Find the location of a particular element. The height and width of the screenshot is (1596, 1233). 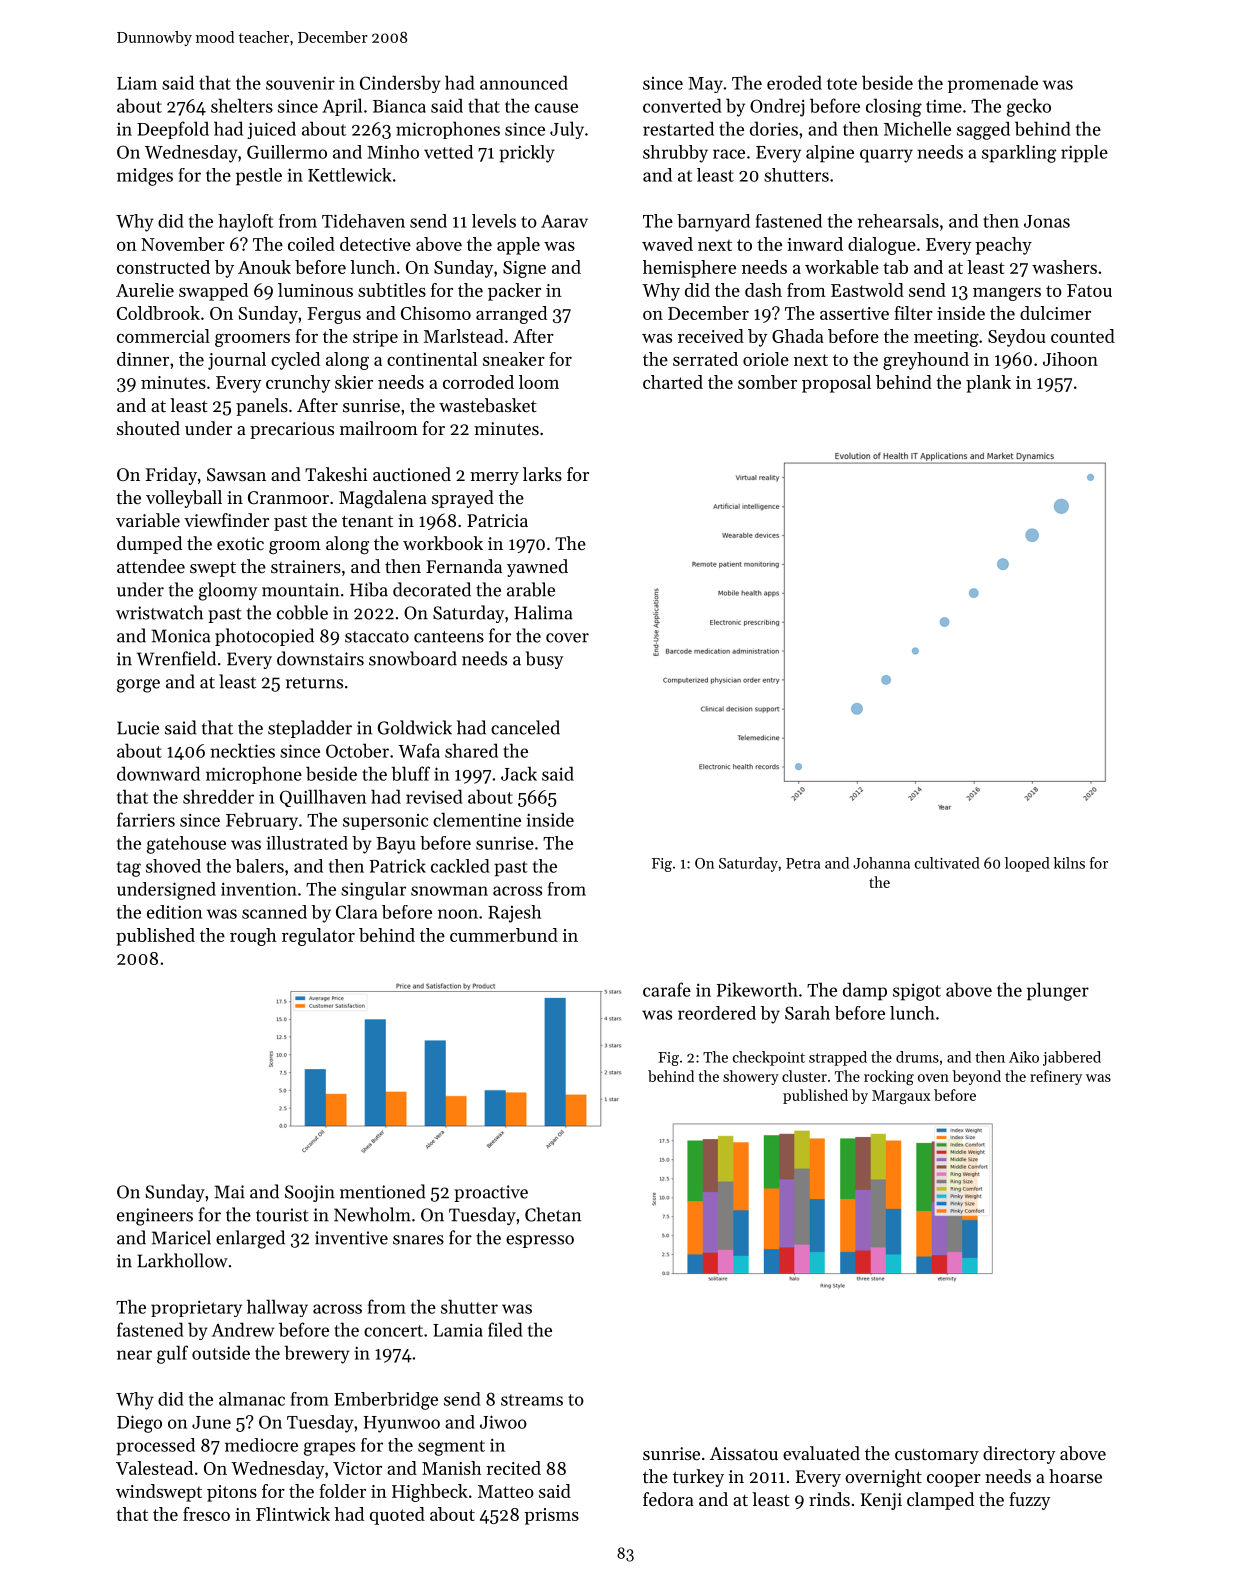

wastebasket is located at coordinates (488, 405).
